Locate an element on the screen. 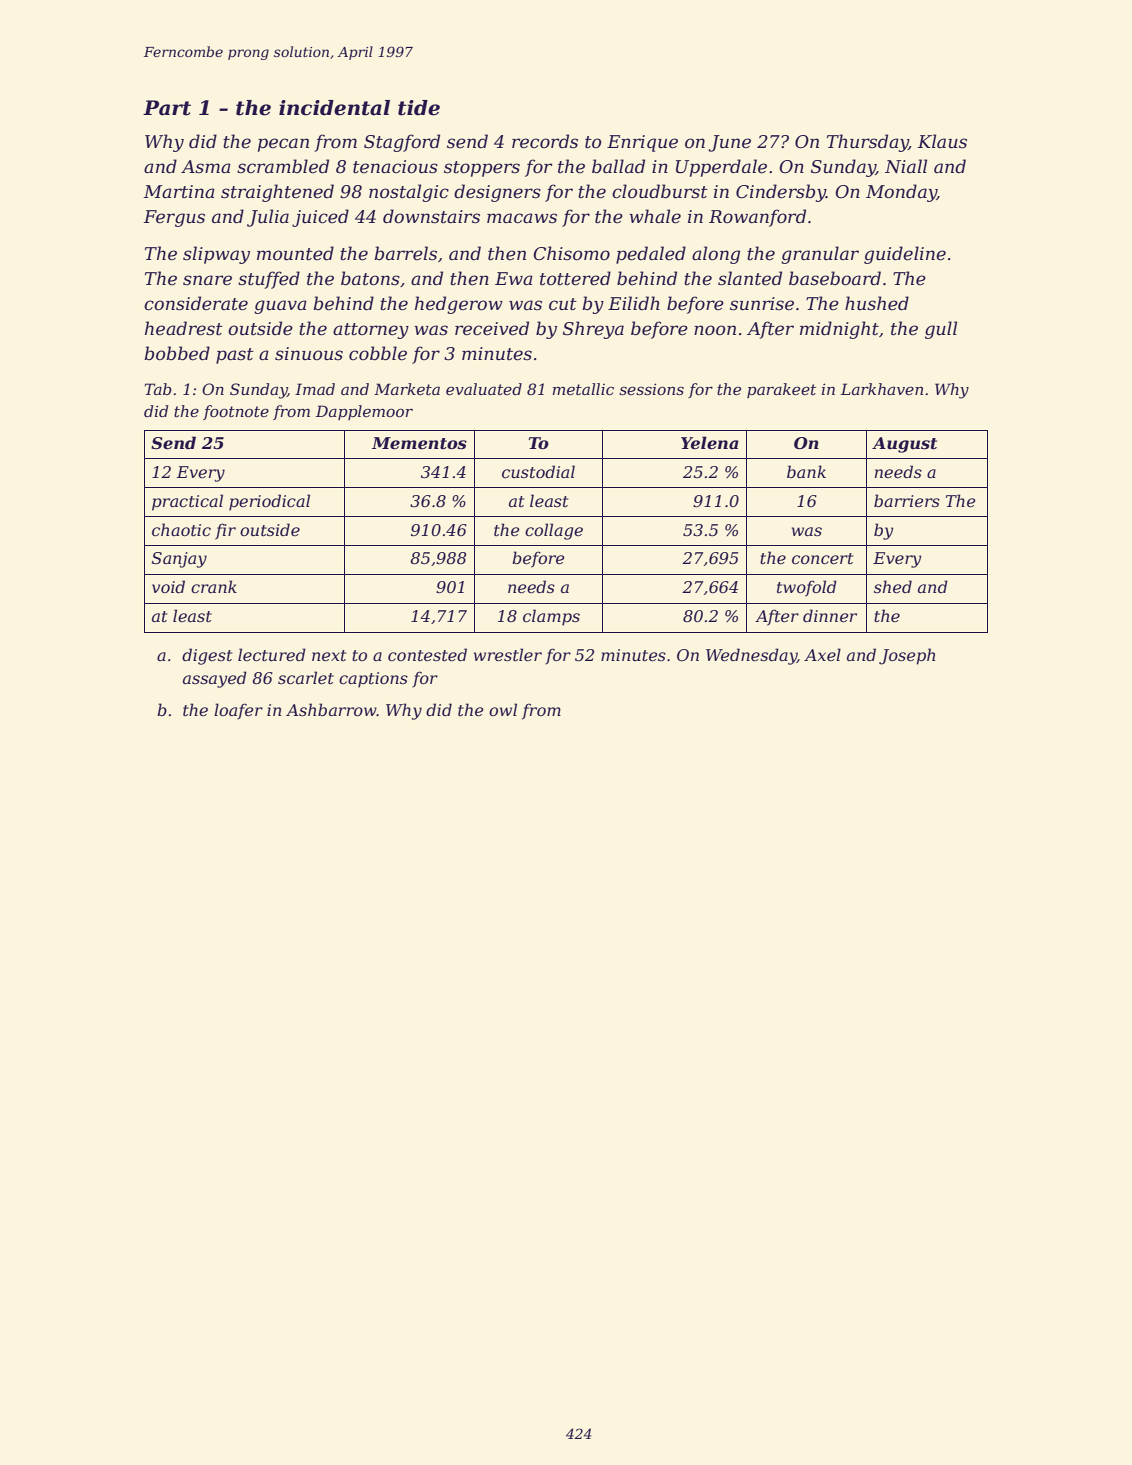  Part is located at coordinates (167, 108).
